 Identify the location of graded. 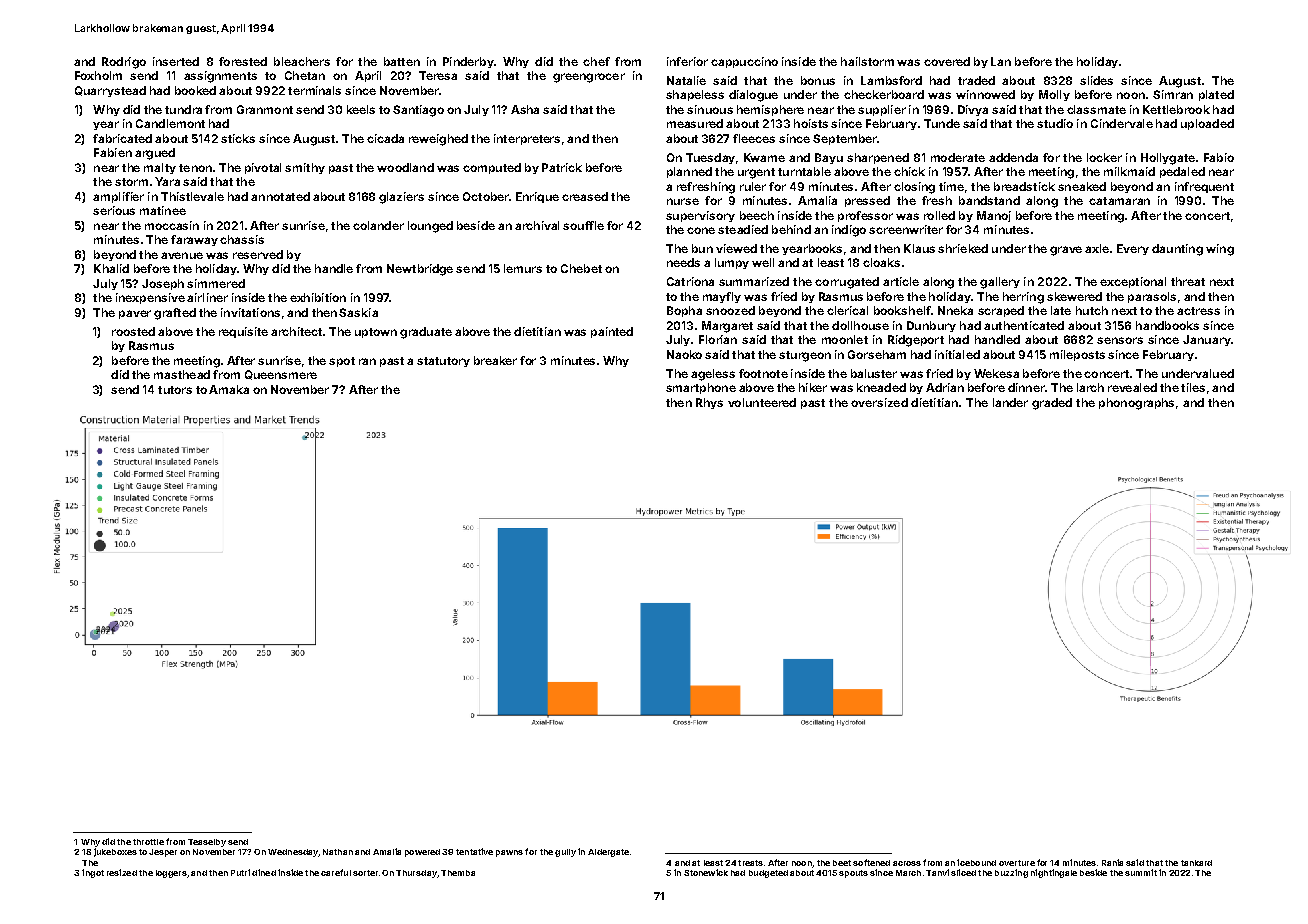
(1052, 404).
